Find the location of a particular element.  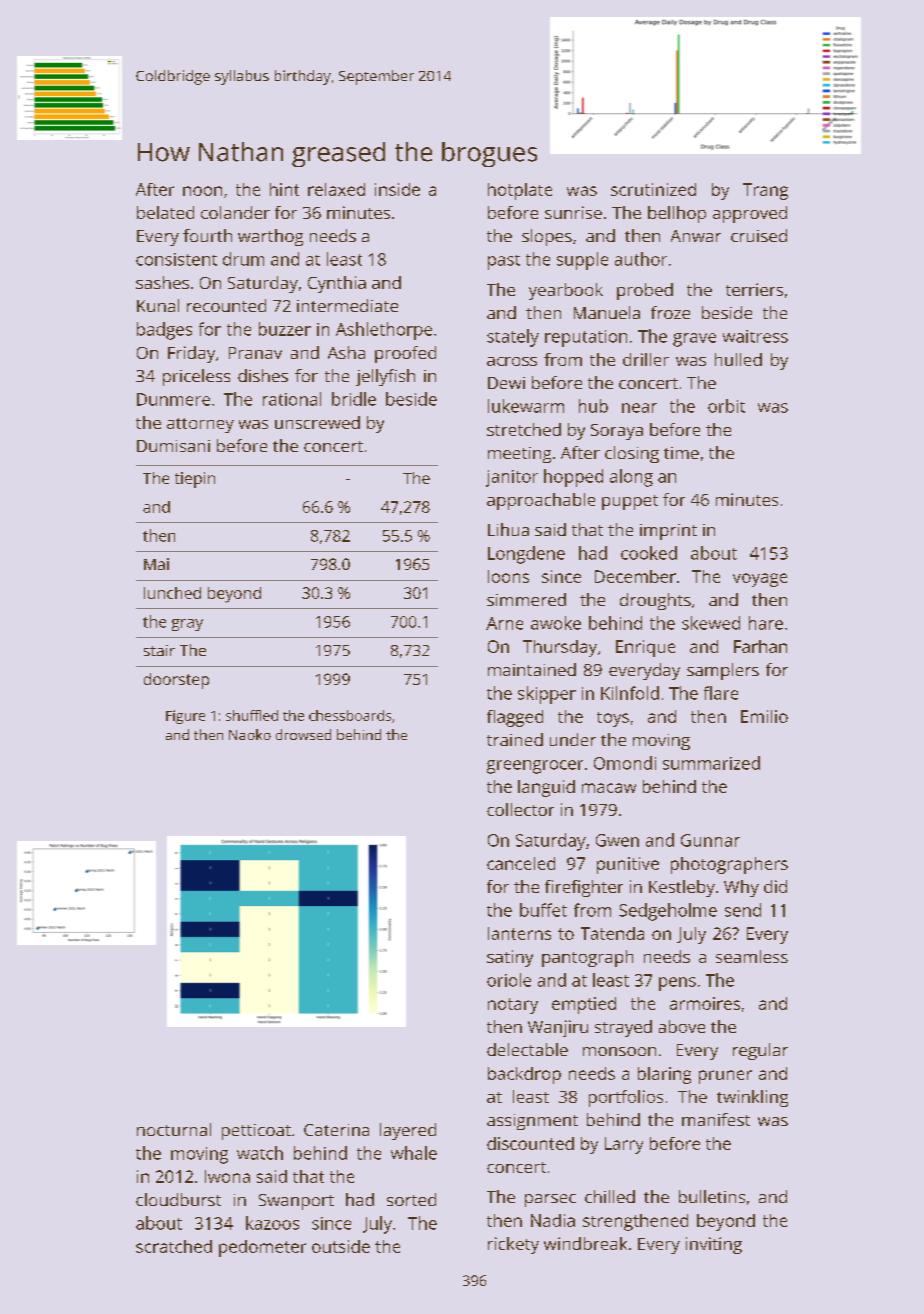

hotplate is located at coordinates (520, 191).
